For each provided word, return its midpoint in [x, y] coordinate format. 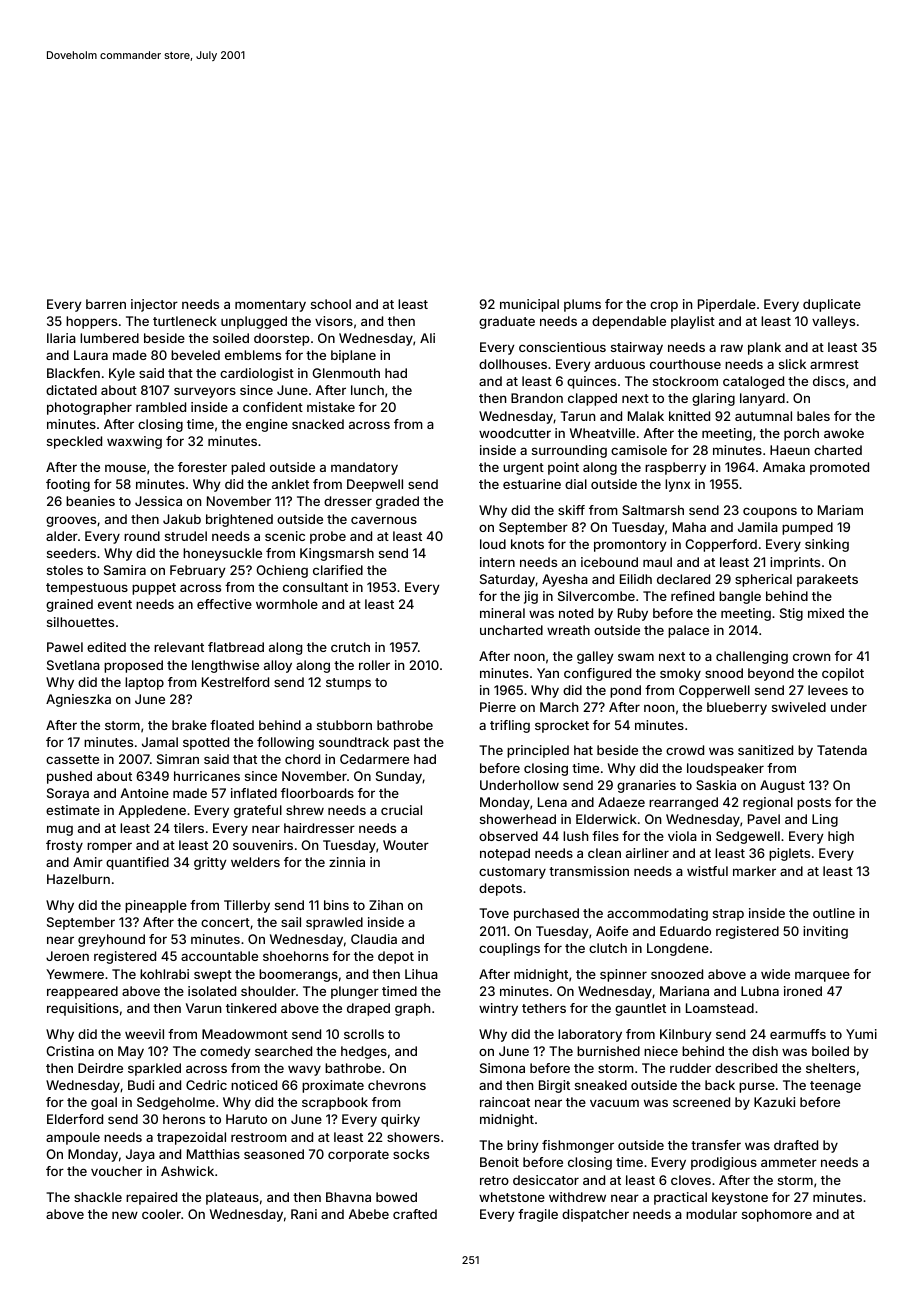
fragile [538, 1215]
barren [106, 304]
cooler [161, 1214]
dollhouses [513, 364]
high [841, 837]
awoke [844, 433]
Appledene [152, 811]
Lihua [421, 974]
